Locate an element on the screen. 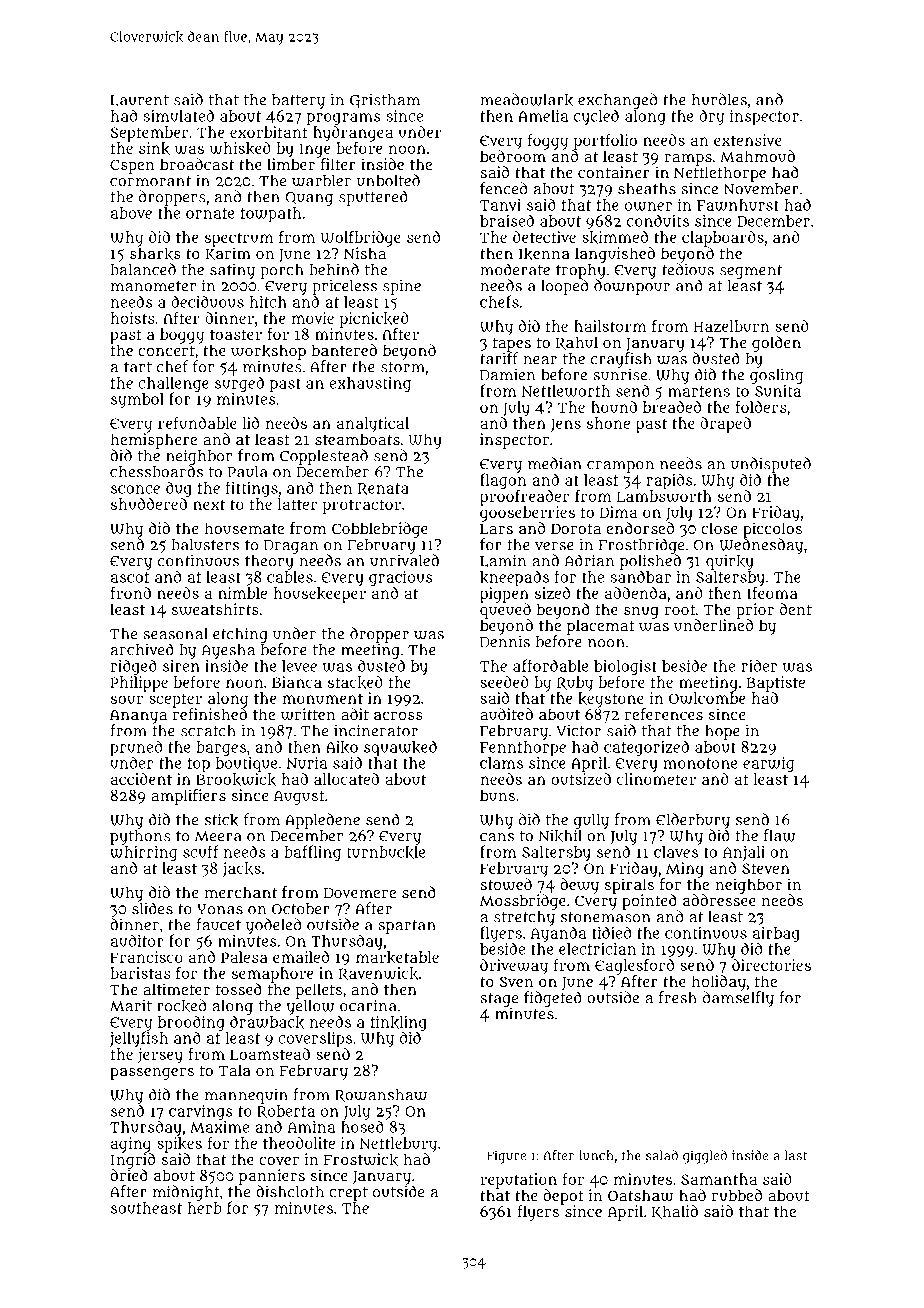 This screenshot has width=924, height=1308. dry is located at coordinates (711, 117).
